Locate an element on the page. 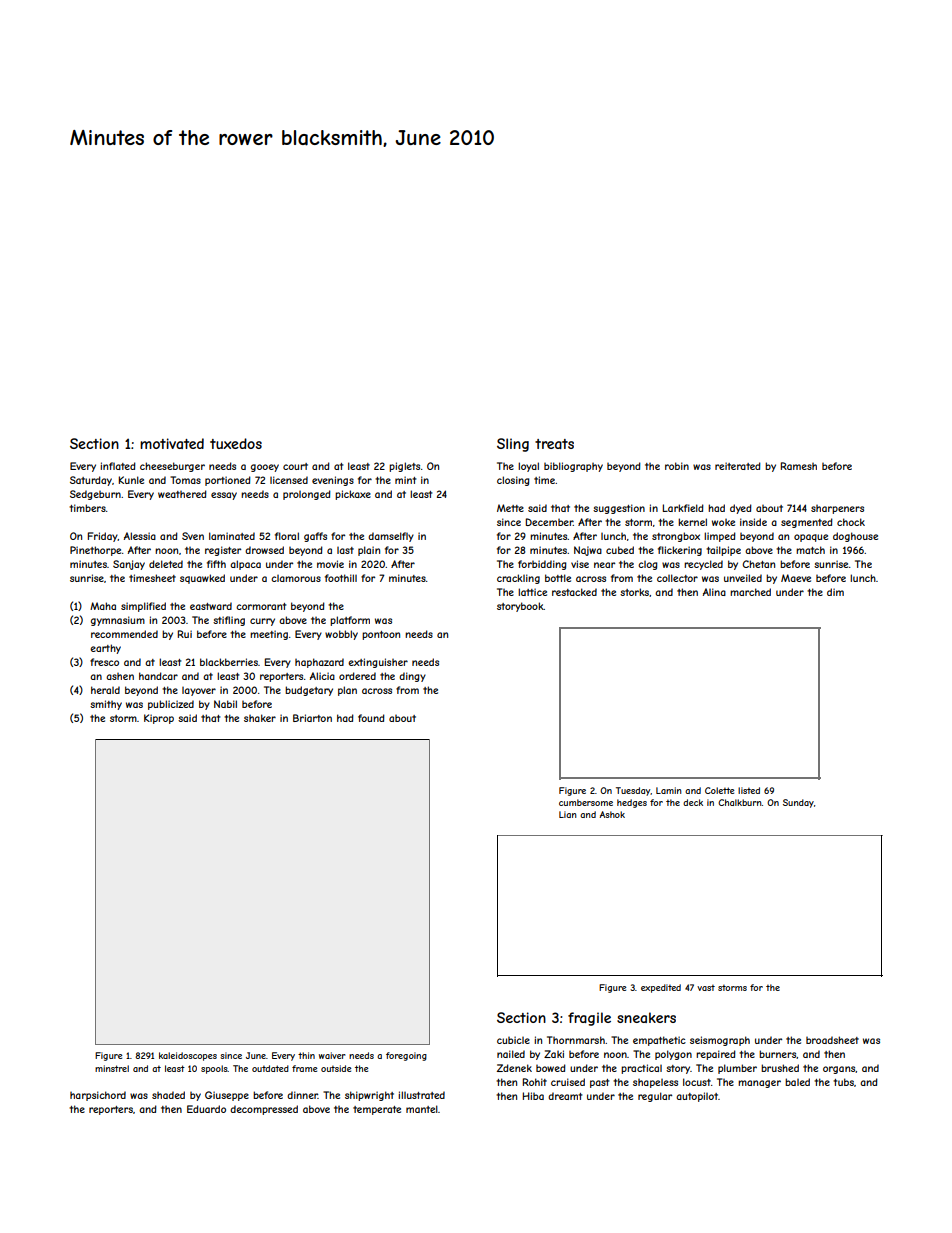 The image size is (952, 1233). autopilot is located at coordinates (697, 1097).
